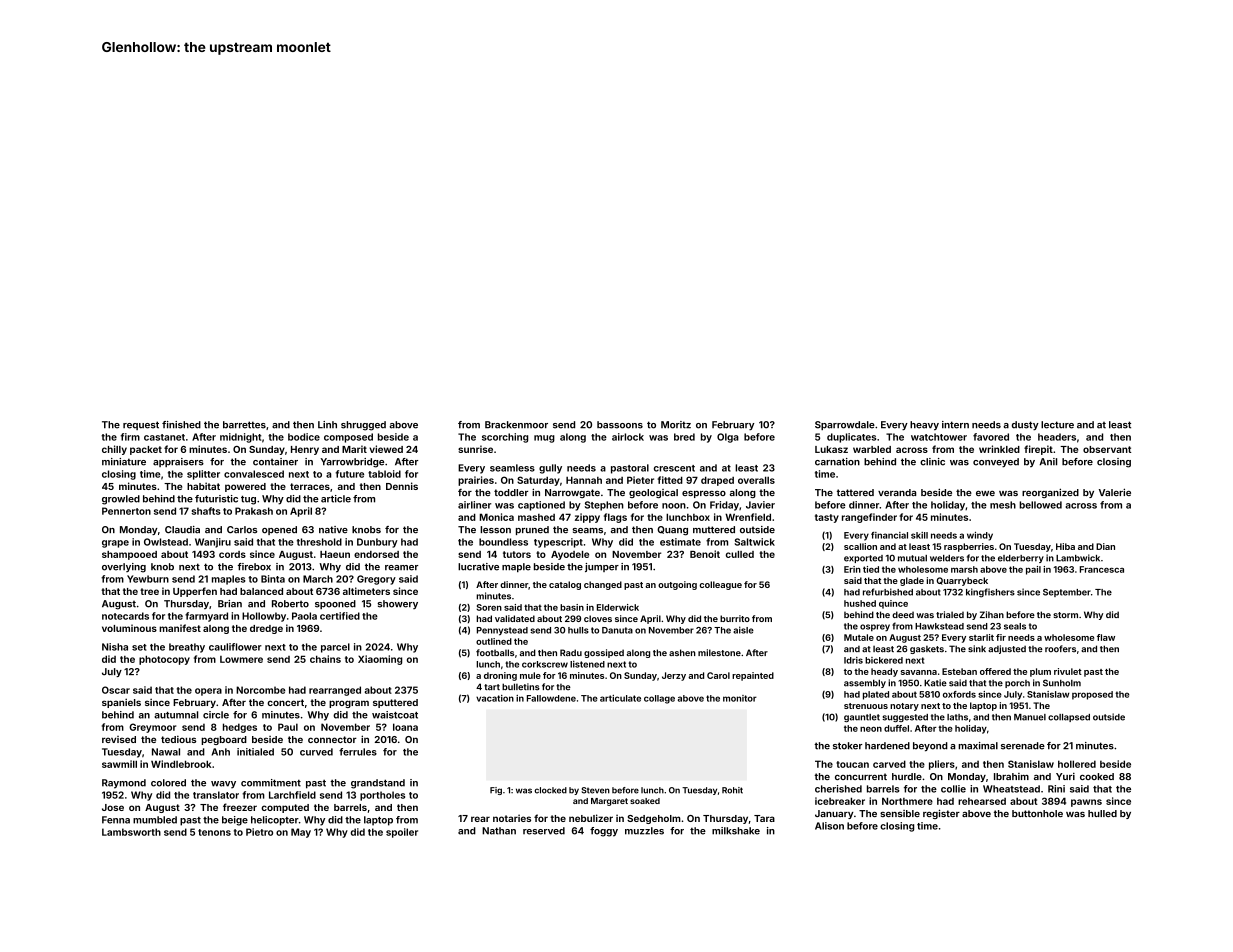  Describe the element at coordinates (152, 728) in the screenshot. I see `Greymoor` at that location.
